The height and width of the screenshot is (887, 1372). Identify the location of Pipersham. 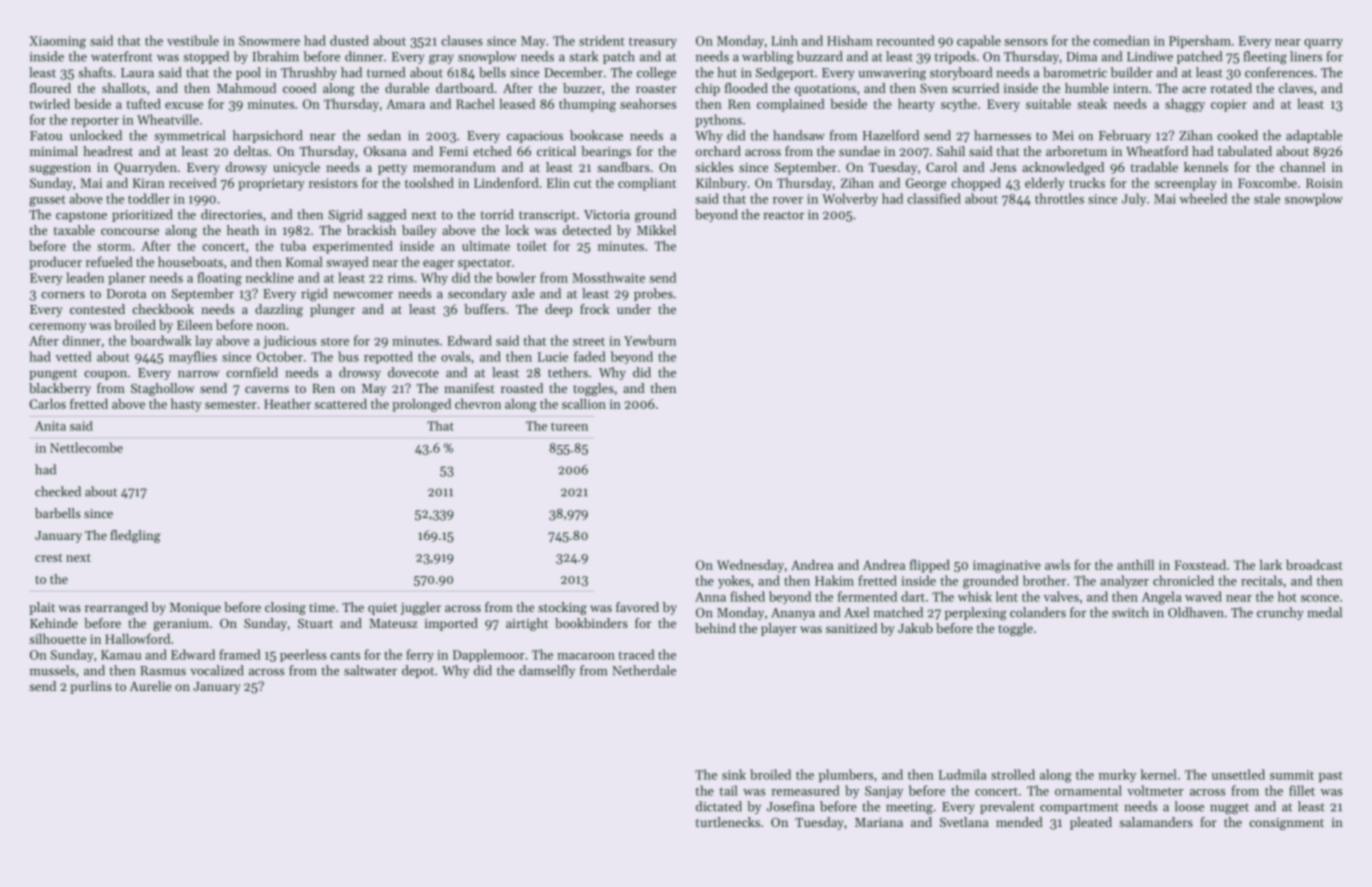
(1200, 41).
